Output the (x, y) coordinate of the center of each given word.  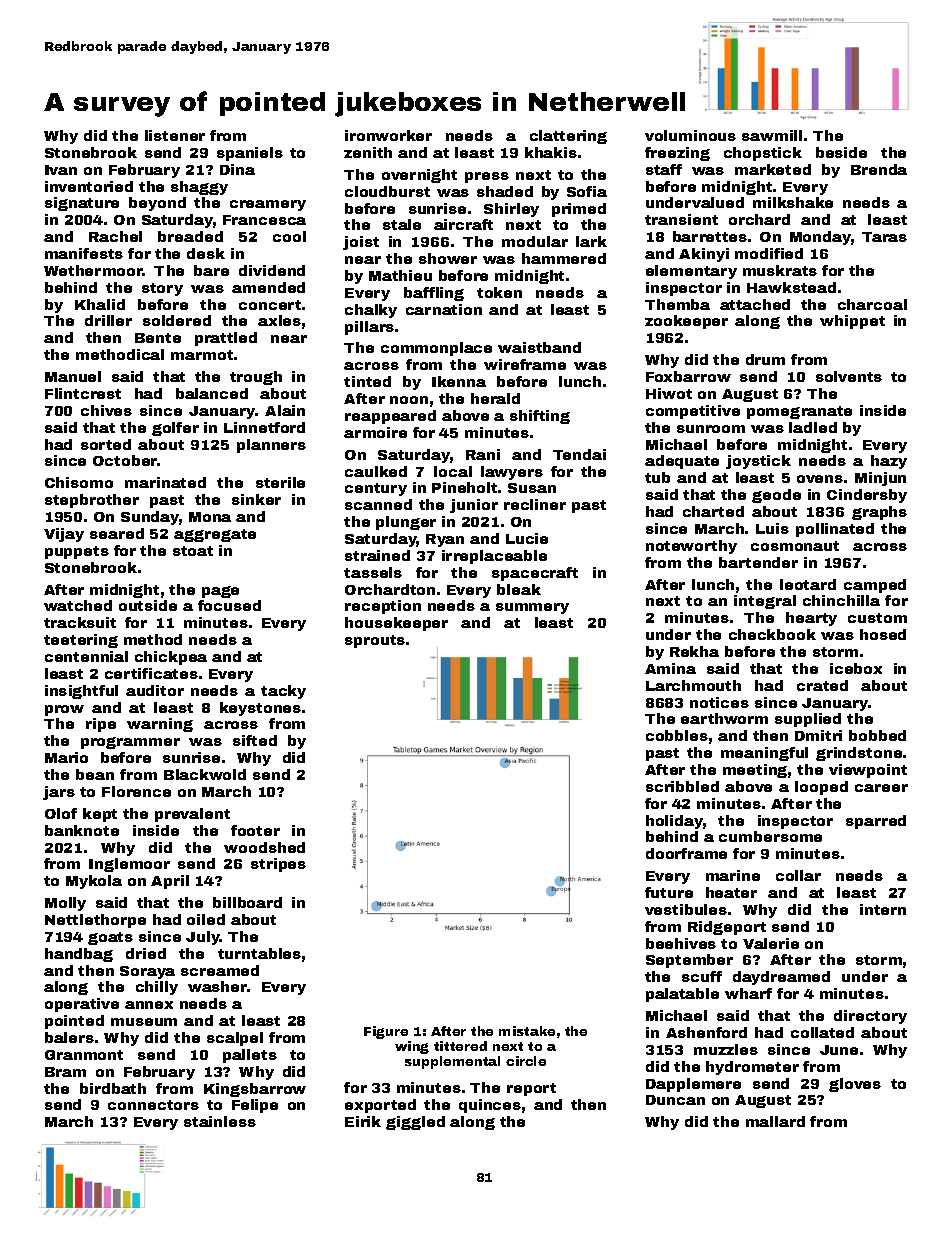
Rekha (694, 651)
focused (229, 605)
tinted (367, 381)
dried (146, 953)
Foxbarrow (688, 376)
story (162, 289)
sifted (255, 740)
